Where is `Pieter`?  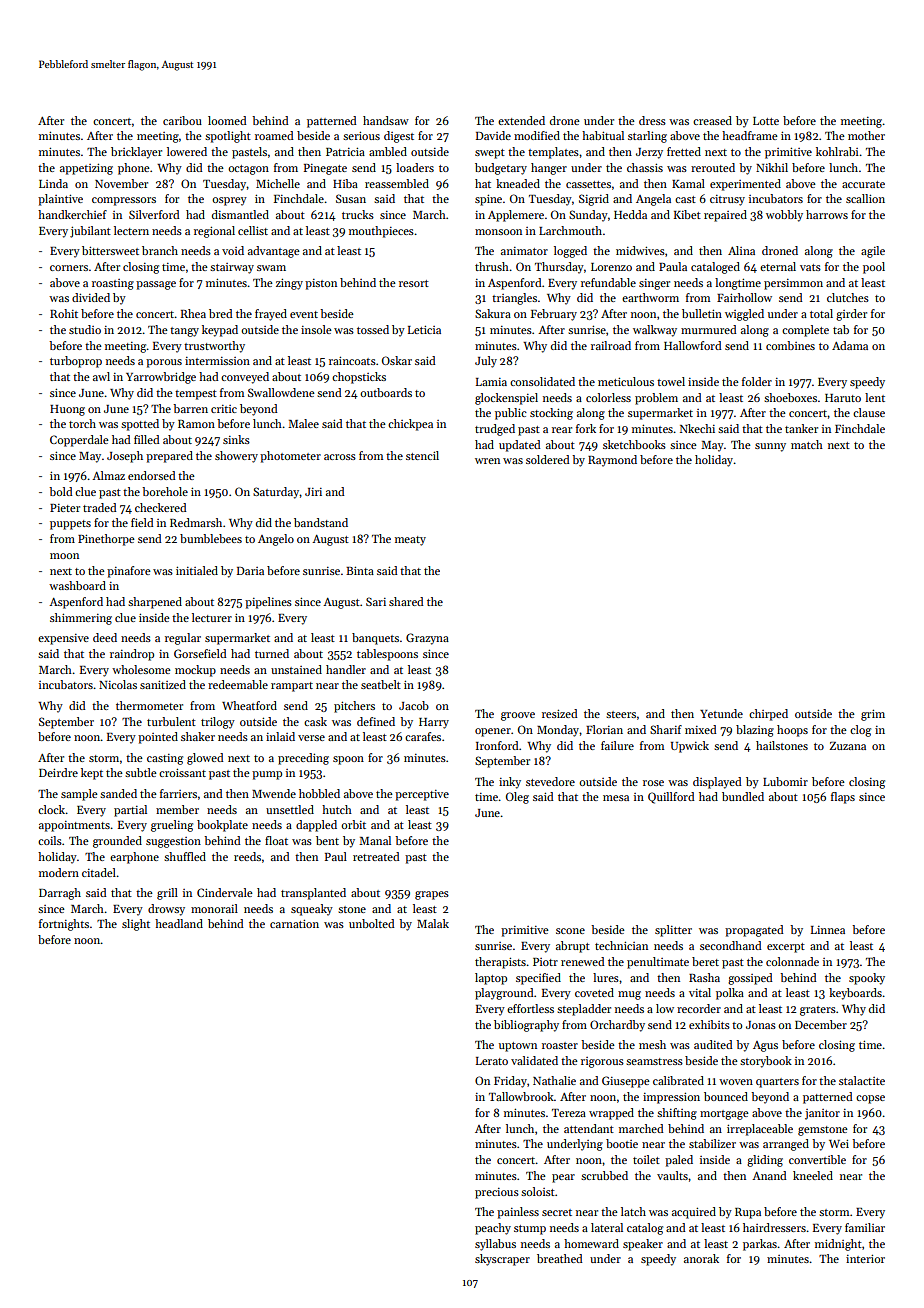 Pieter is located at coordinates (65, 508).
